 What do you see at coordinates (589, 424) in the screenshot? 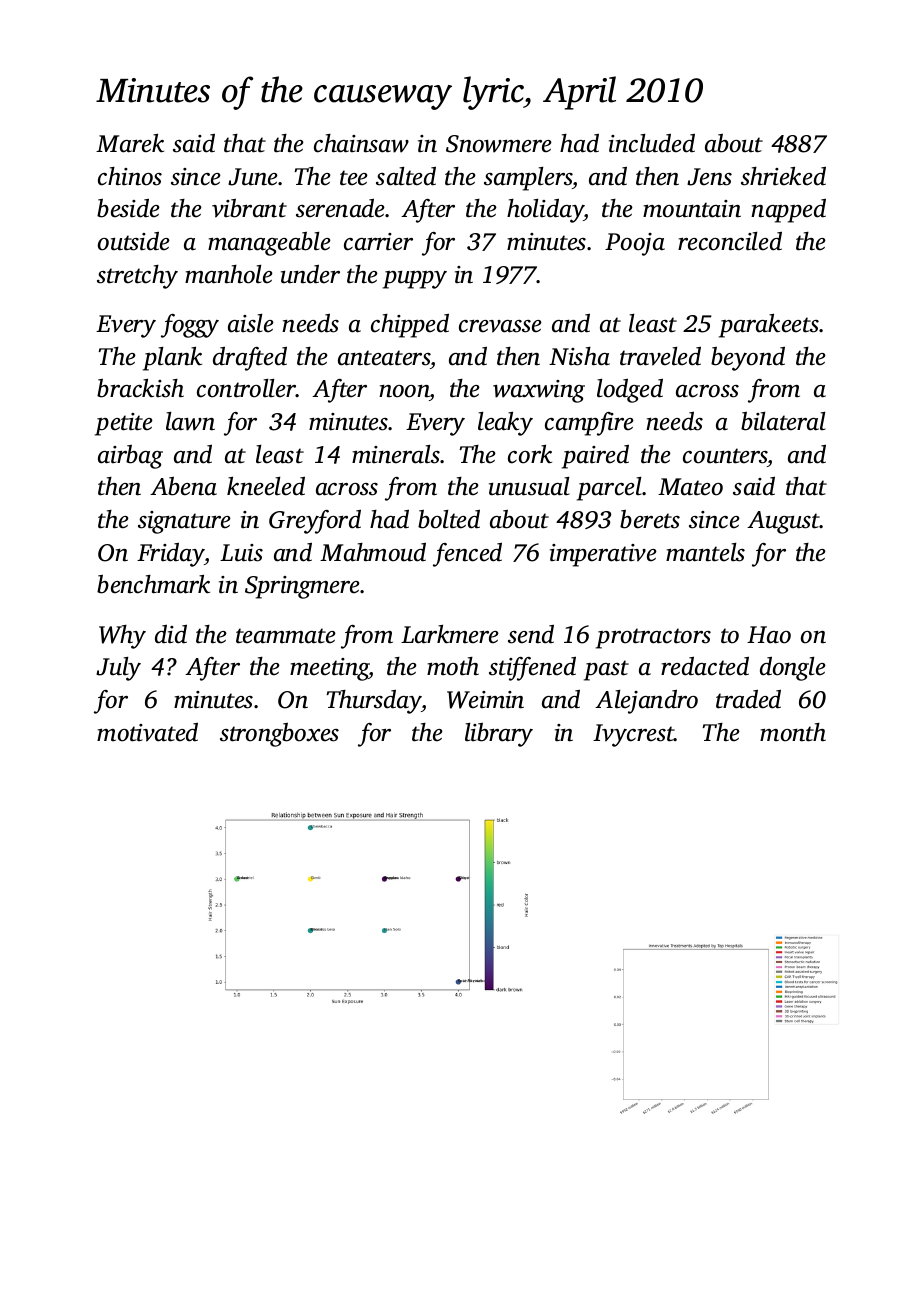
I see `campfire` at bounding box center [589, 424].
